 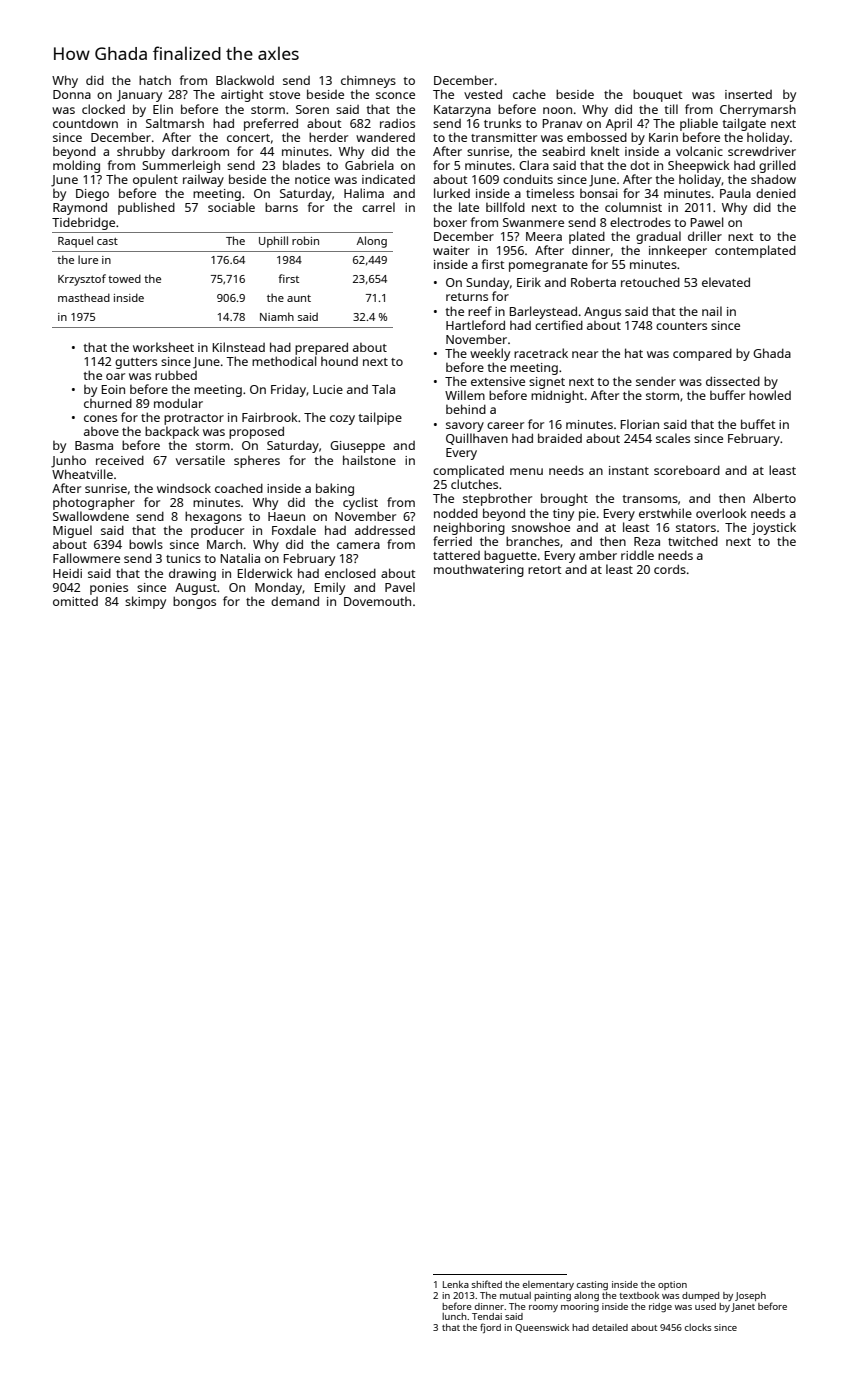 I want to click on omitted, so click(x=75, y=601).
